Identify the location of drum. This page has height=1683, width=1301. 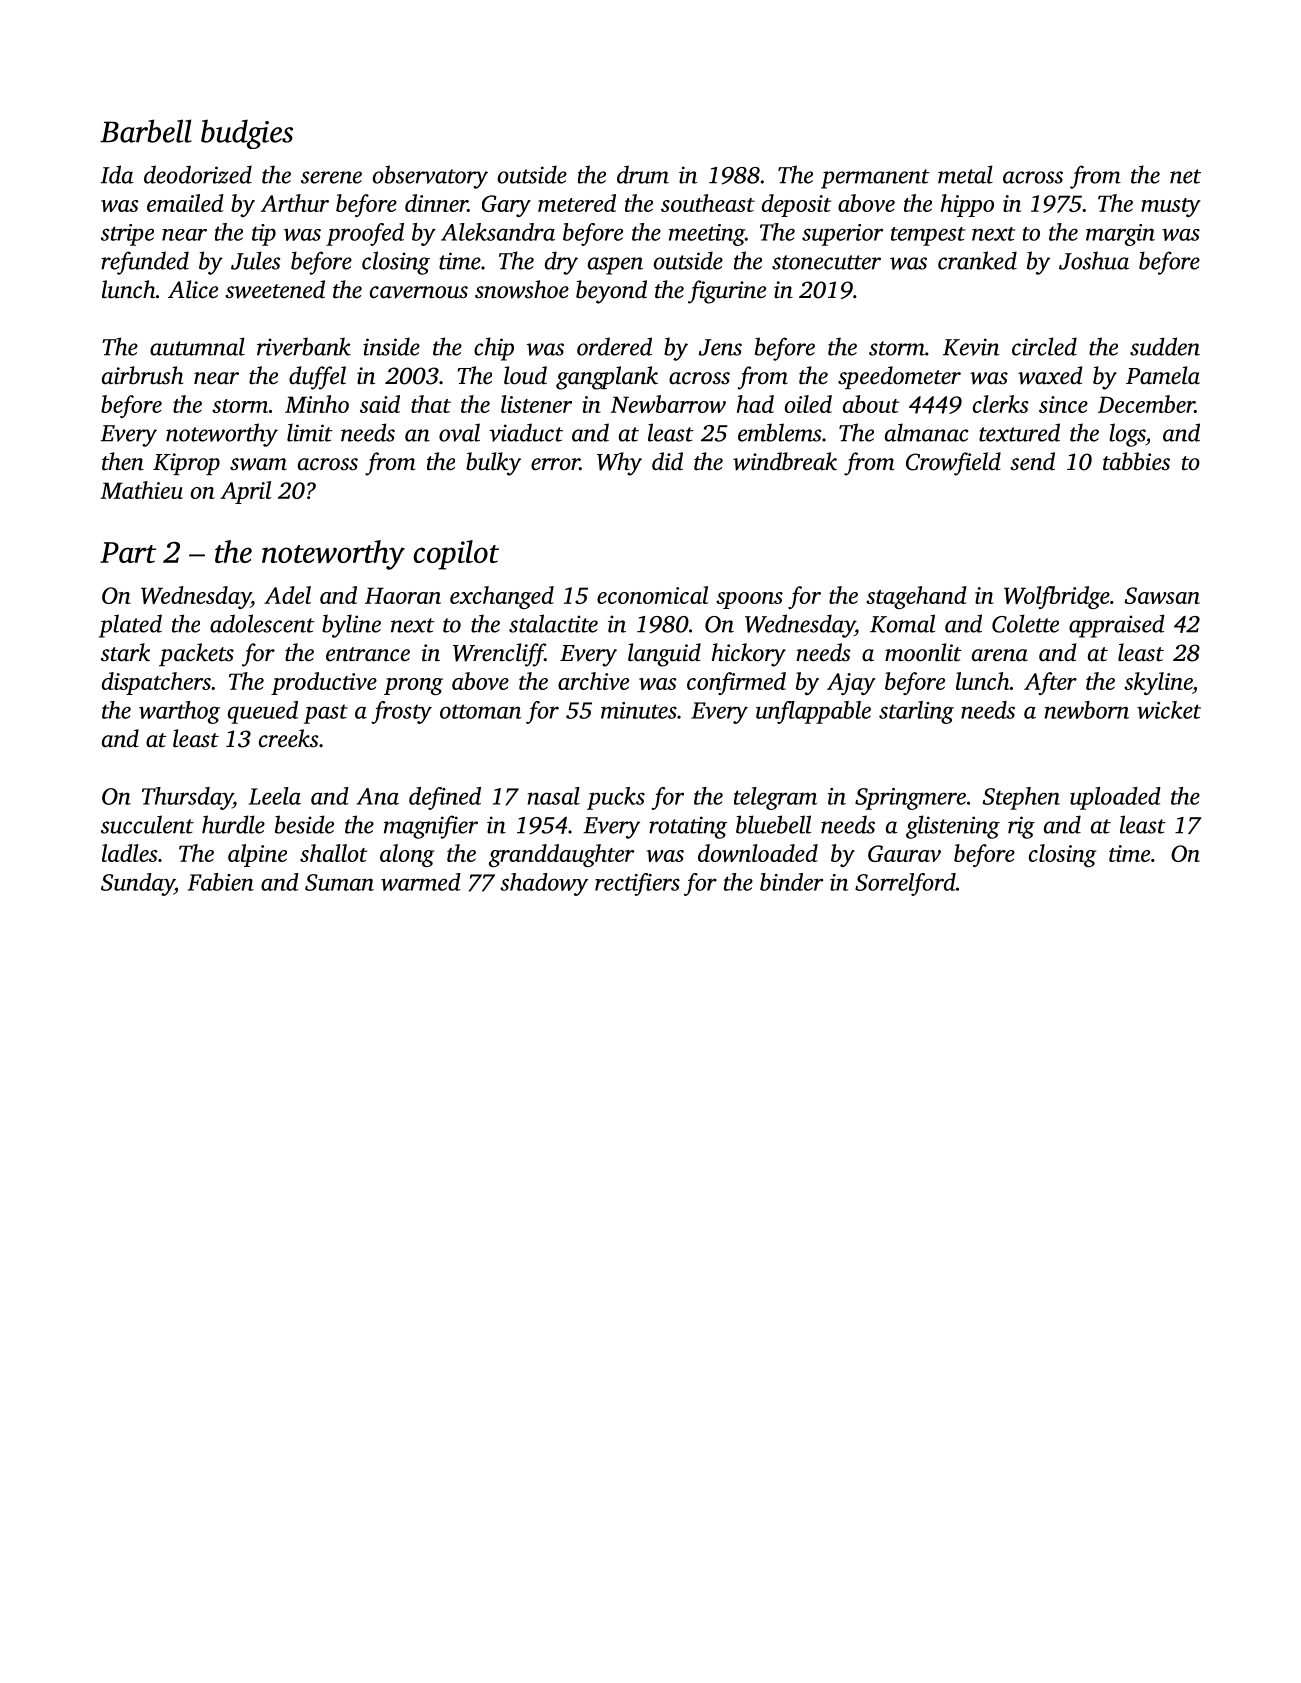
(643, 174).
